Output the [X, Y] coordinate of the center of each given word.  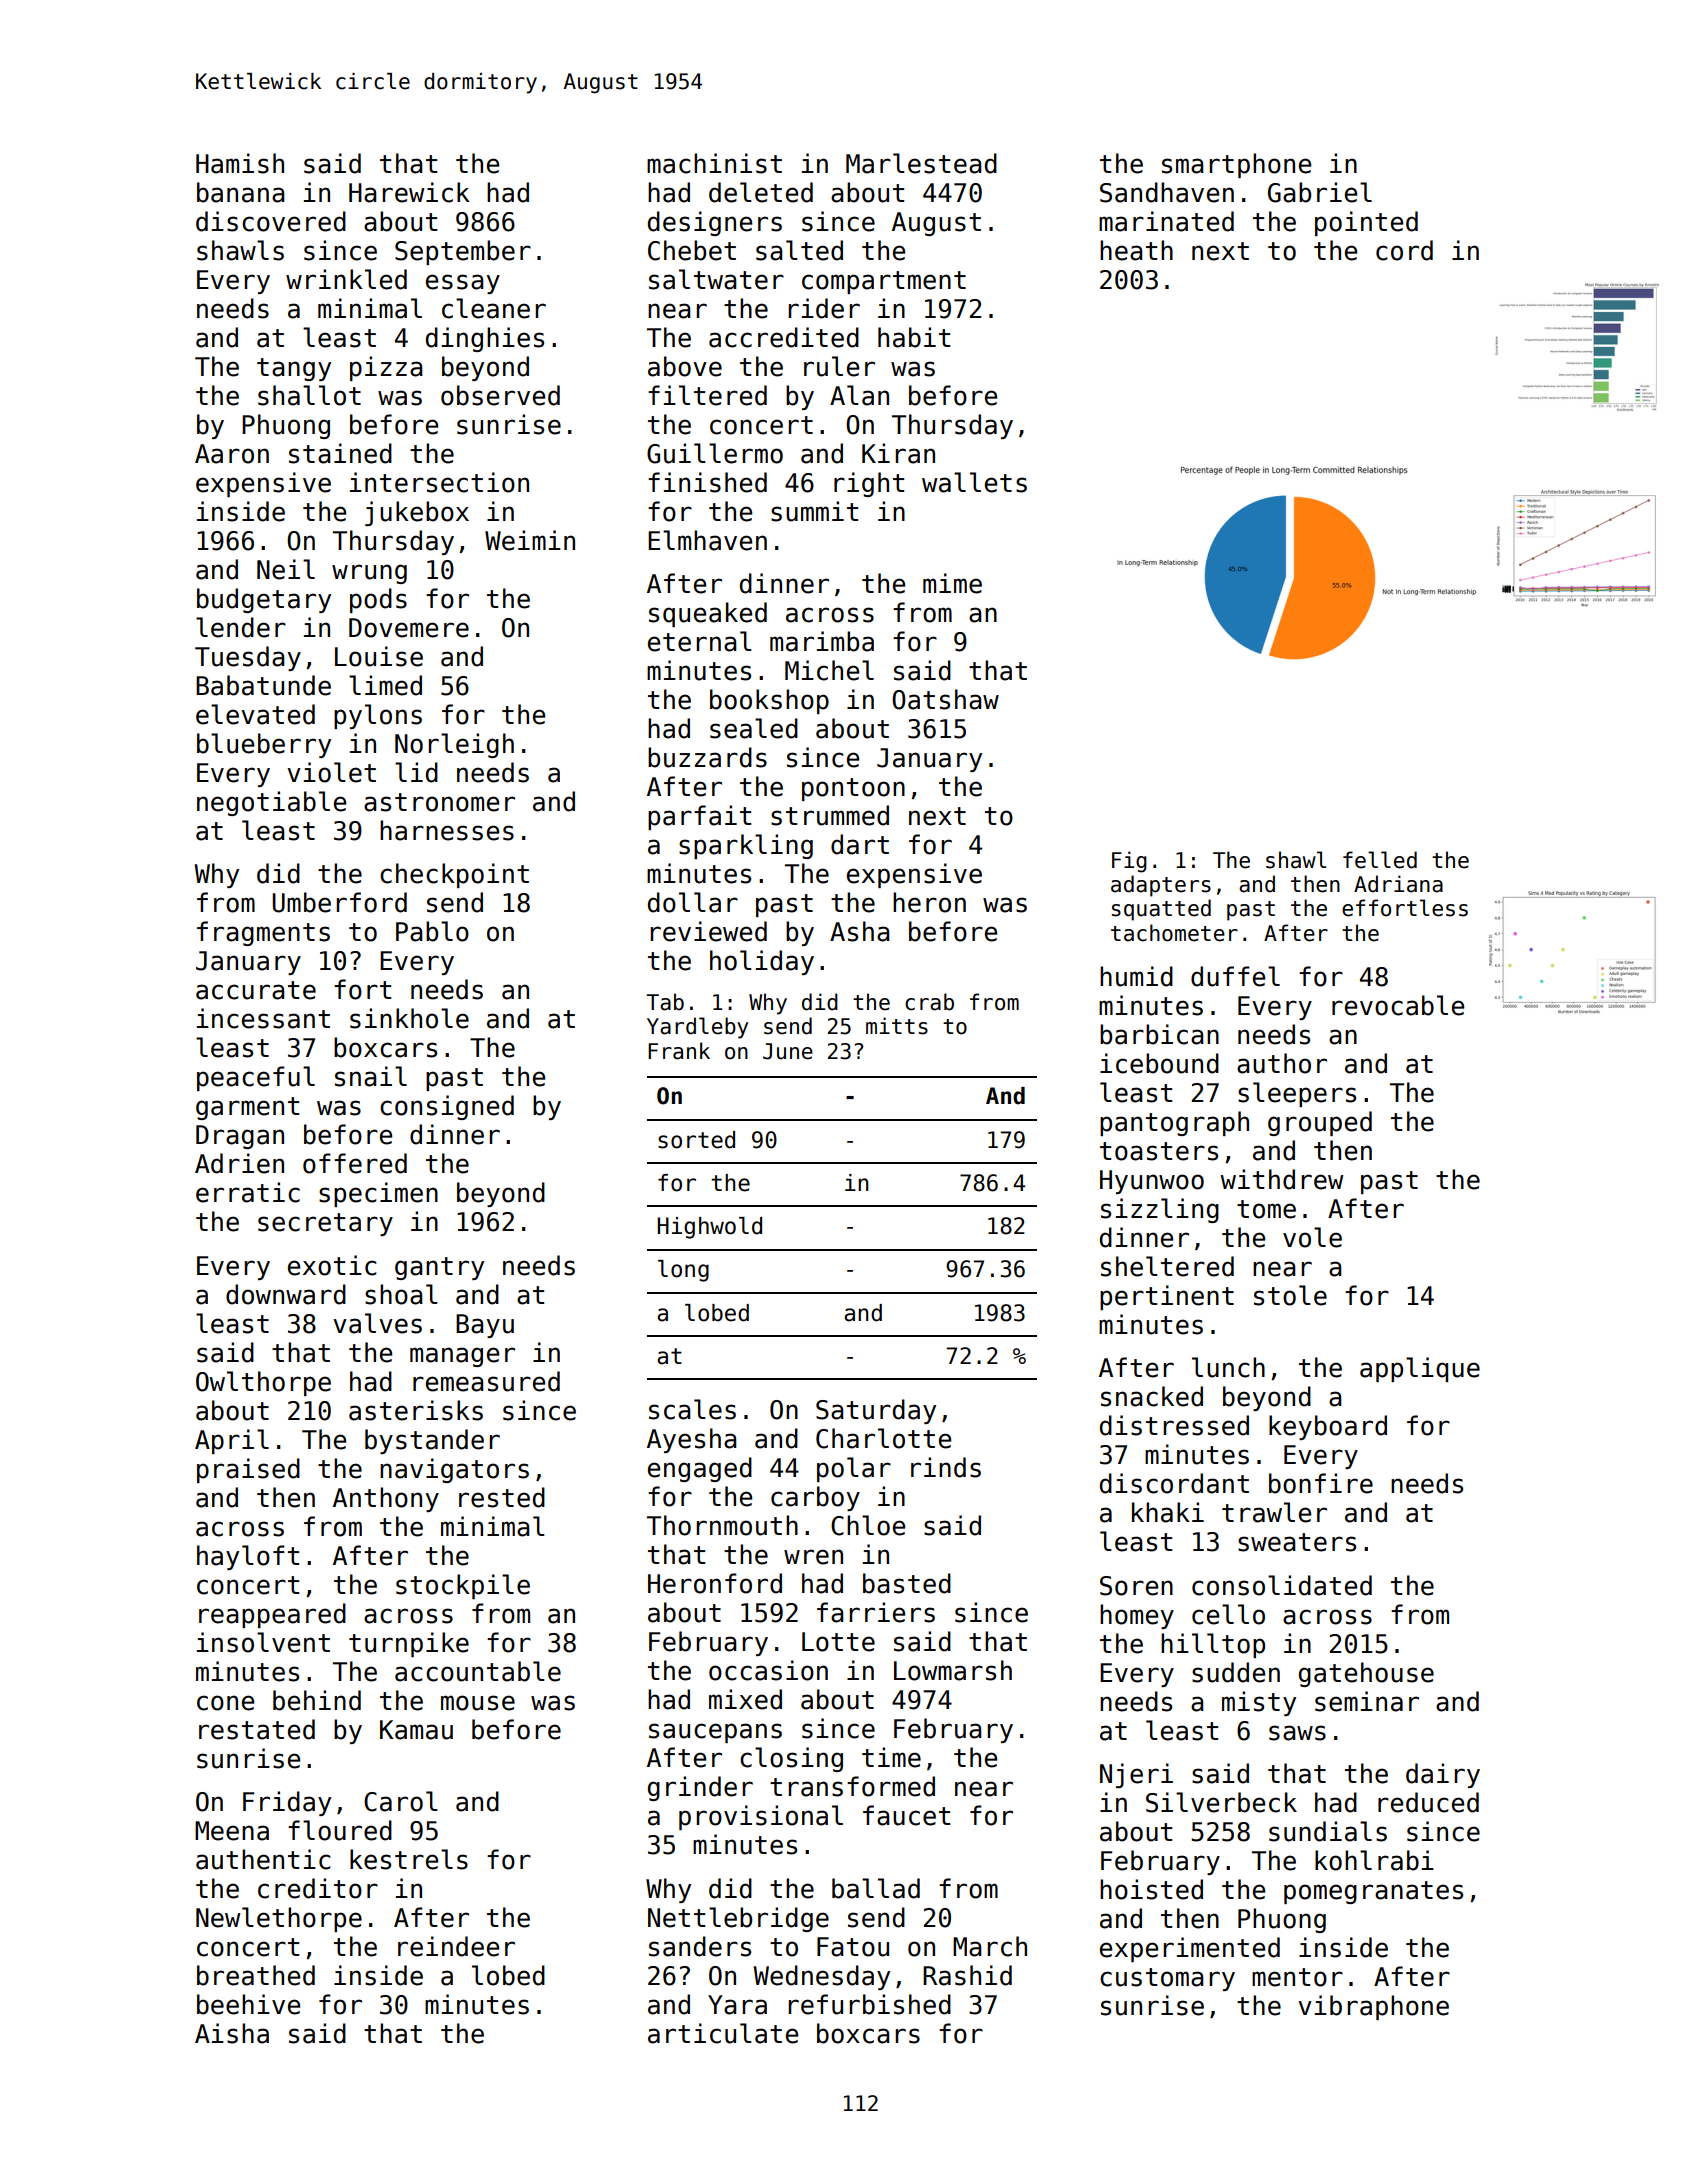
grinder [700, 1788]
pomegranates [1373, 1892]
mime [952, 583]
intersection [439, 482]
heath [1136, 250]
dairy [1443, 1775]
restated [257, 1729]
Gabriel [1320, 192]
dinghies [485, 339]
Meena [232, 1831]
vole [1312, 1237]
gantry [439, 1268]
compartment [884, 282]
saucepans [715, 1733]
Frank [679, 1051]
